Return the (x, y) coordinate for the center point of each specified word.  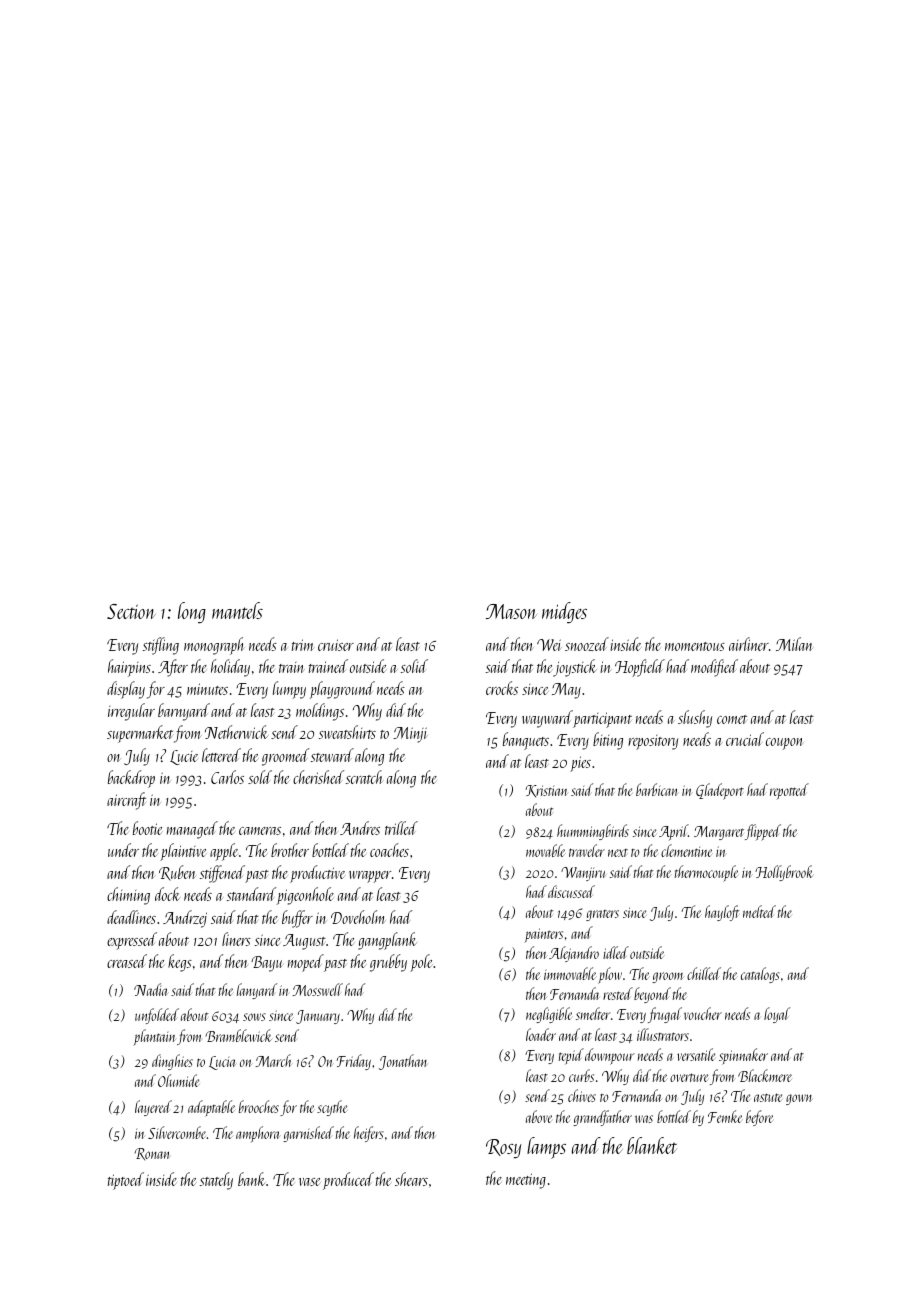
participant (602, 720)
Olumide (178, 1080)
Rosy (504, 1148)
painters (543, 935)
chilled (704, 973)
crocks (502, 688)
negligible (549, 1015)
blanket (652, 1145)
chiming (128, 896)
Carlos (227, 777)
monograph (213, 646)
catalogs (760, 975)
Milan (794, 644)
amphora (257, 1134)
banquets (526, 741)
